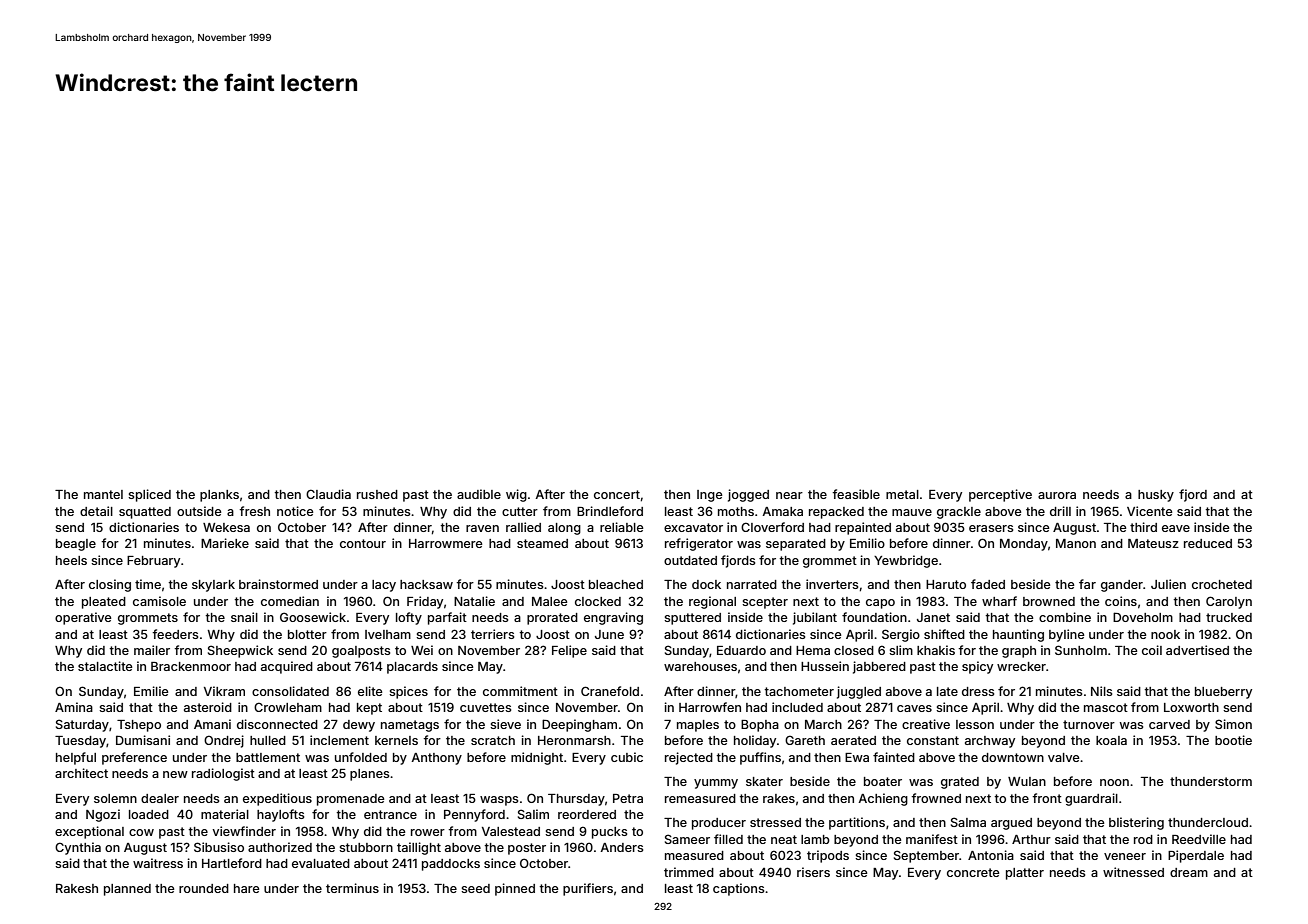 The height and width of the image is (924, 1308). Describe the element at coordinates (1101, 691) in the image. I see `Nils` at that location.
